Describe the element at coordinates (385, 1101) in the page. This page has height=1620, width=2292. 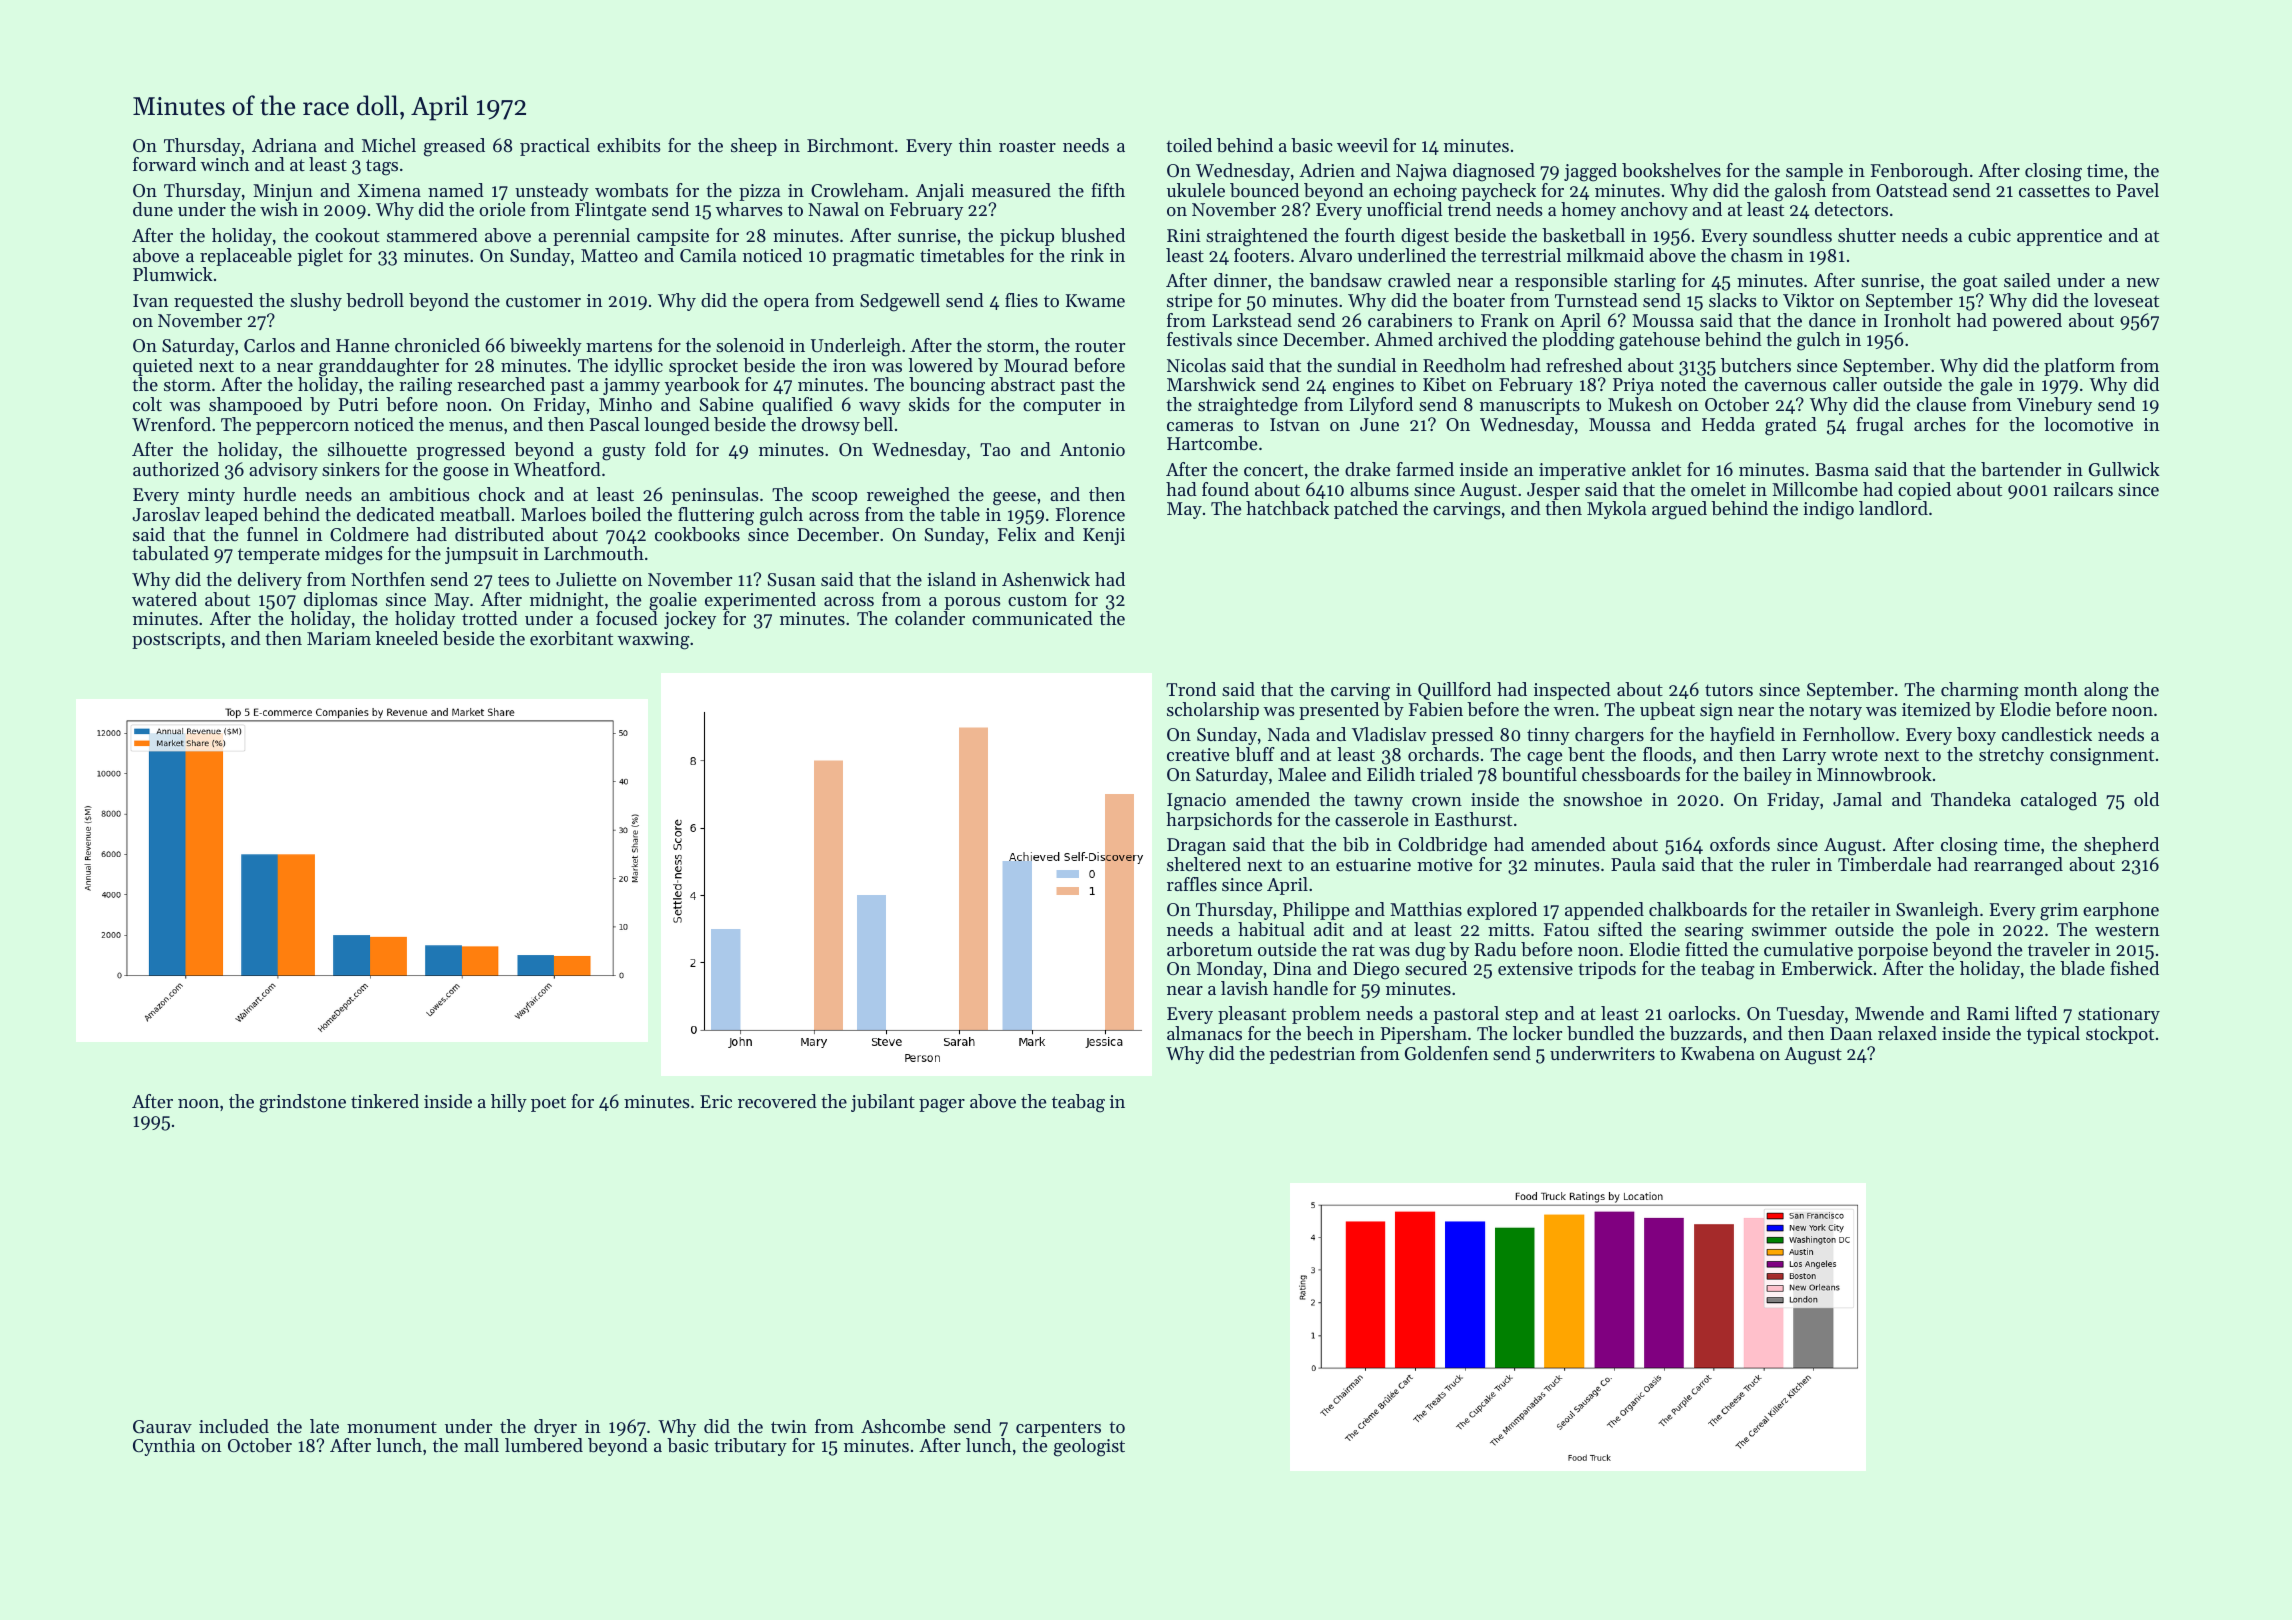
I see `tinkered` at that location.
